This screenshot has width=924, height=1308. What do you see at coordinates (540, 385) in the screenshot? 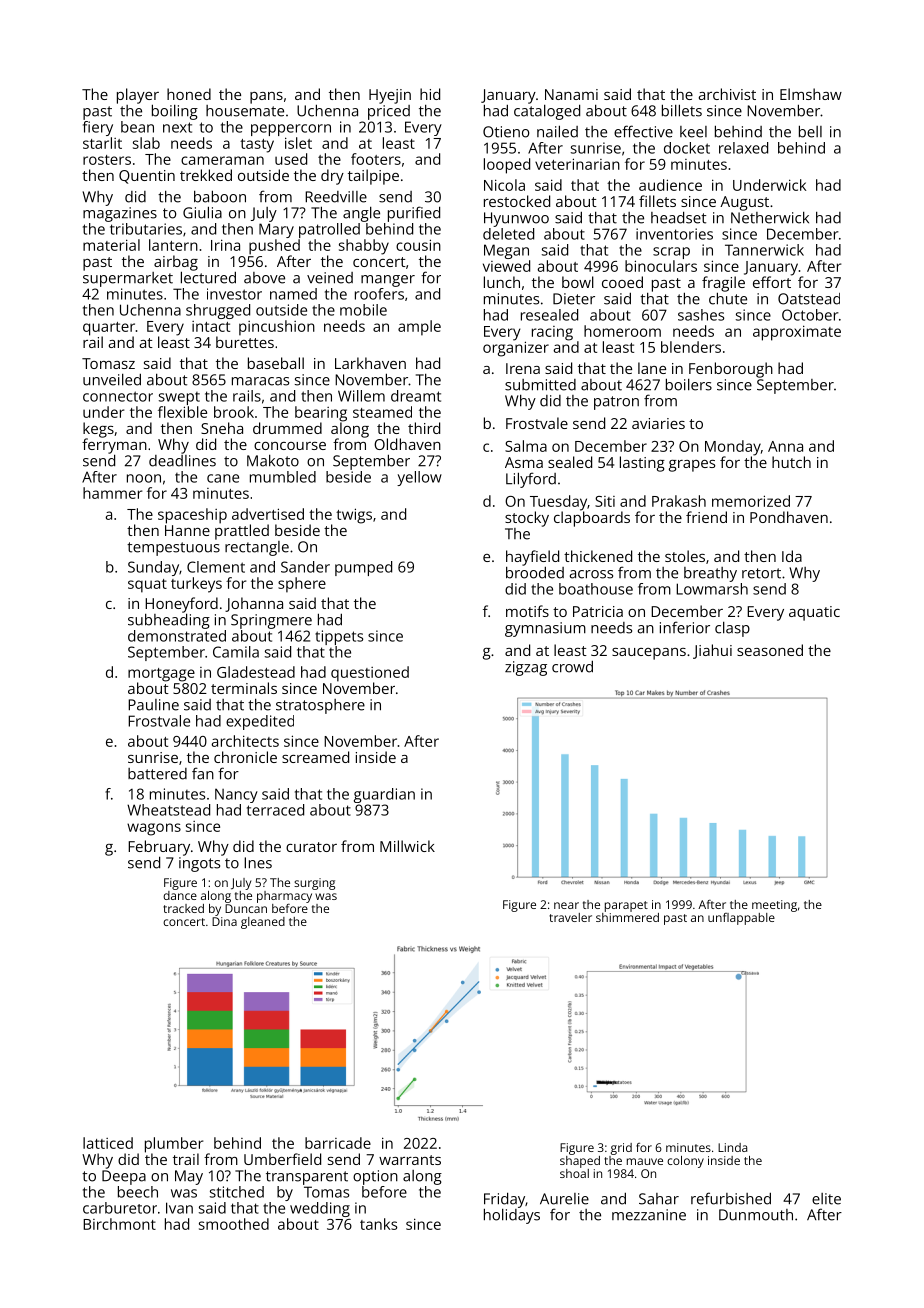
I see `submitted` at bounding box center [540, 385].
